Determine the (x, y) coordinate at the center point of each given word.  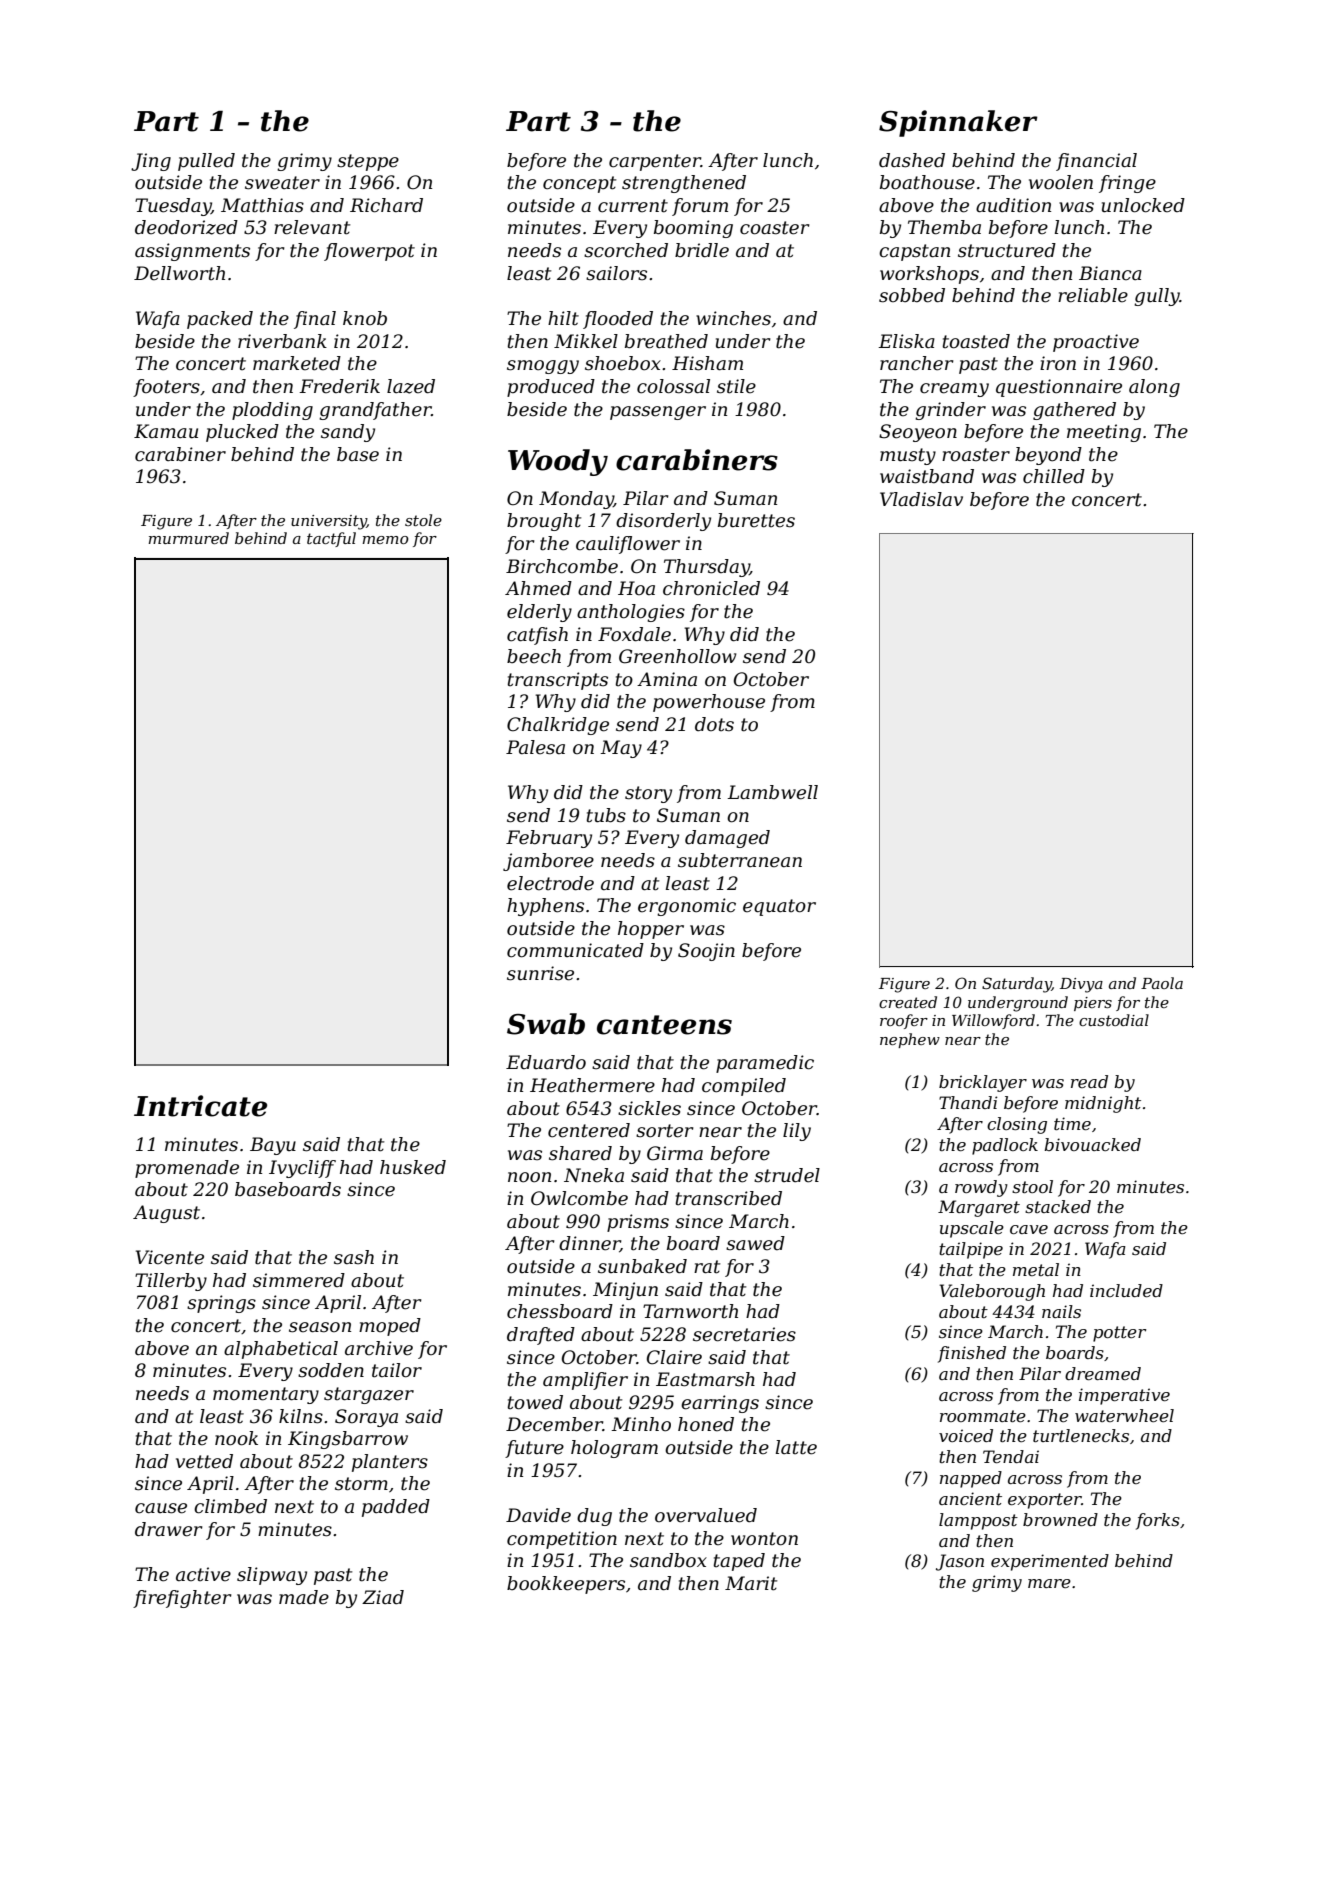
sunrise (540, 973)
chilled (1054, 476)
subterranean (740, 860)
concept (579, 184)
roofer (904, 1021)
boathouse (927, 182)
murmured (188, 538)
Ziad (383, 1597)
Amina (667, 679)
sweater (282, 183)
